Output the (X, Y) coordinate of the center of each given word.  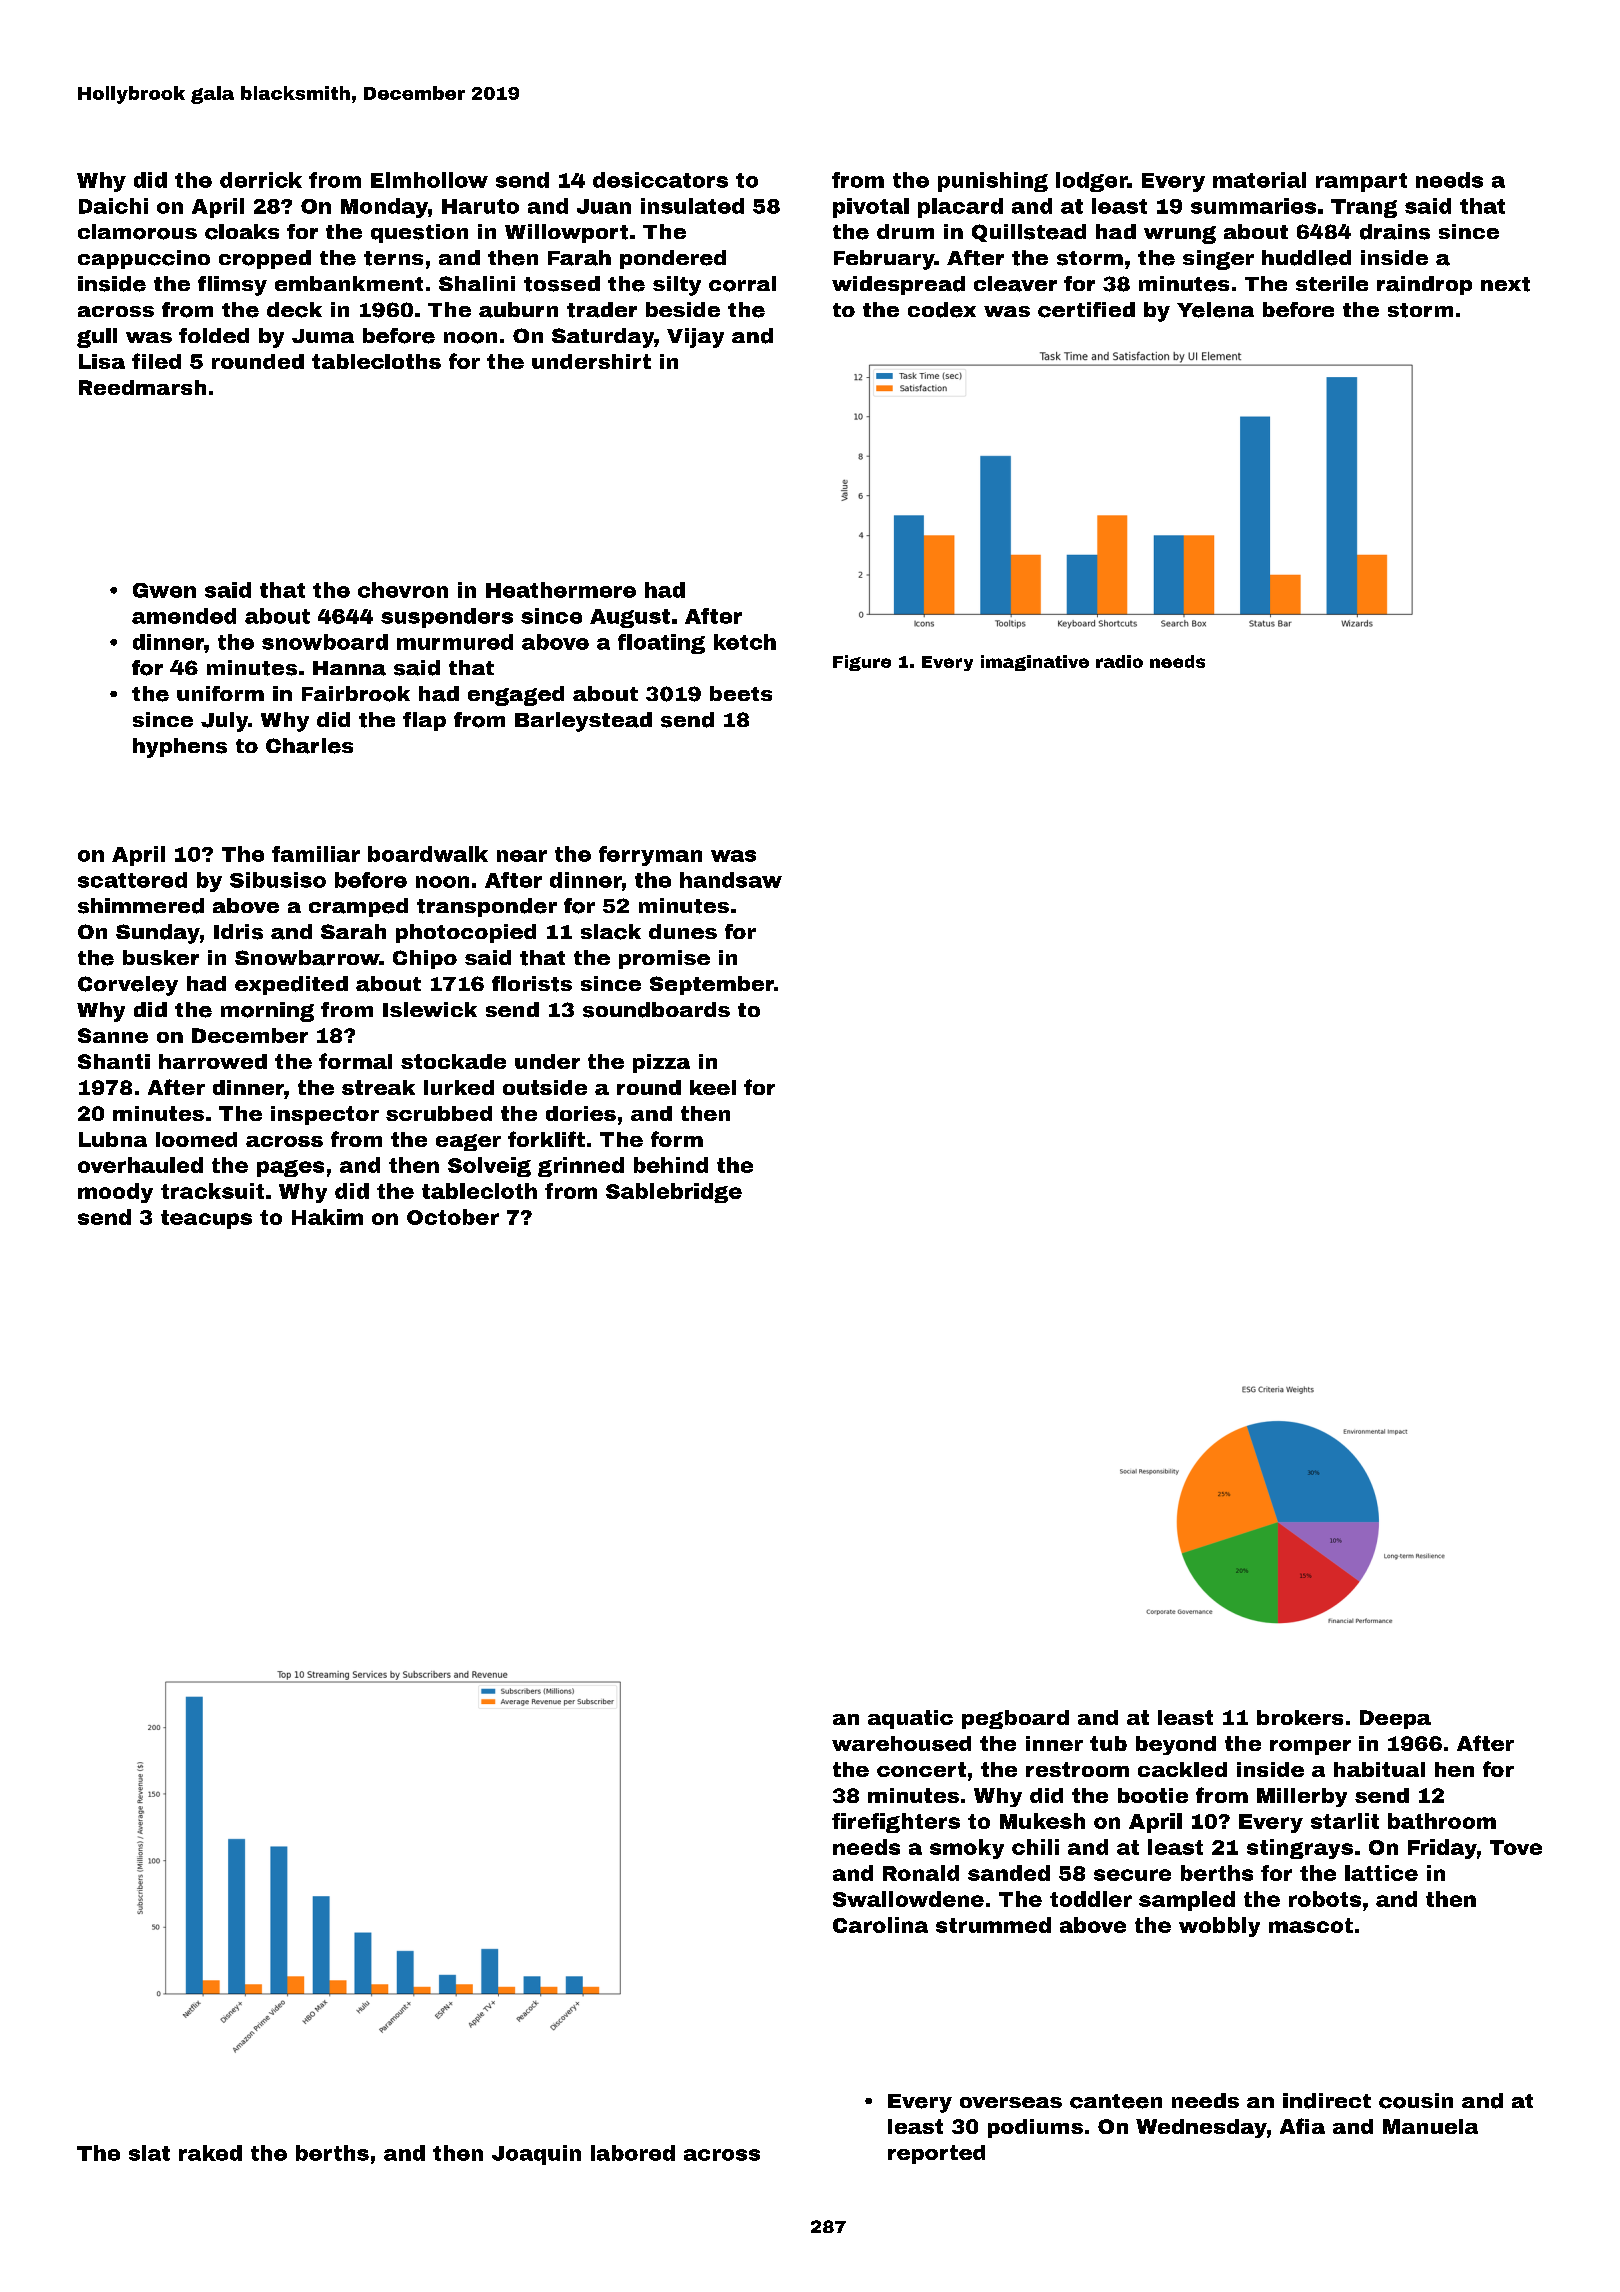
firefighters (896, 1823)
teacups (206, 1219)
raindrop (1424, 285)
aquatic (910, 1719)
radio (1119, 661)
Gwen (164, 590)
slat (149, 2153)
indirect (1327, 2101)
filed (156, 361)
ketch (745, 642)
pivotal (871, 208)
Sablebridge (674, 1193)
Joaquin (536, 2155)
